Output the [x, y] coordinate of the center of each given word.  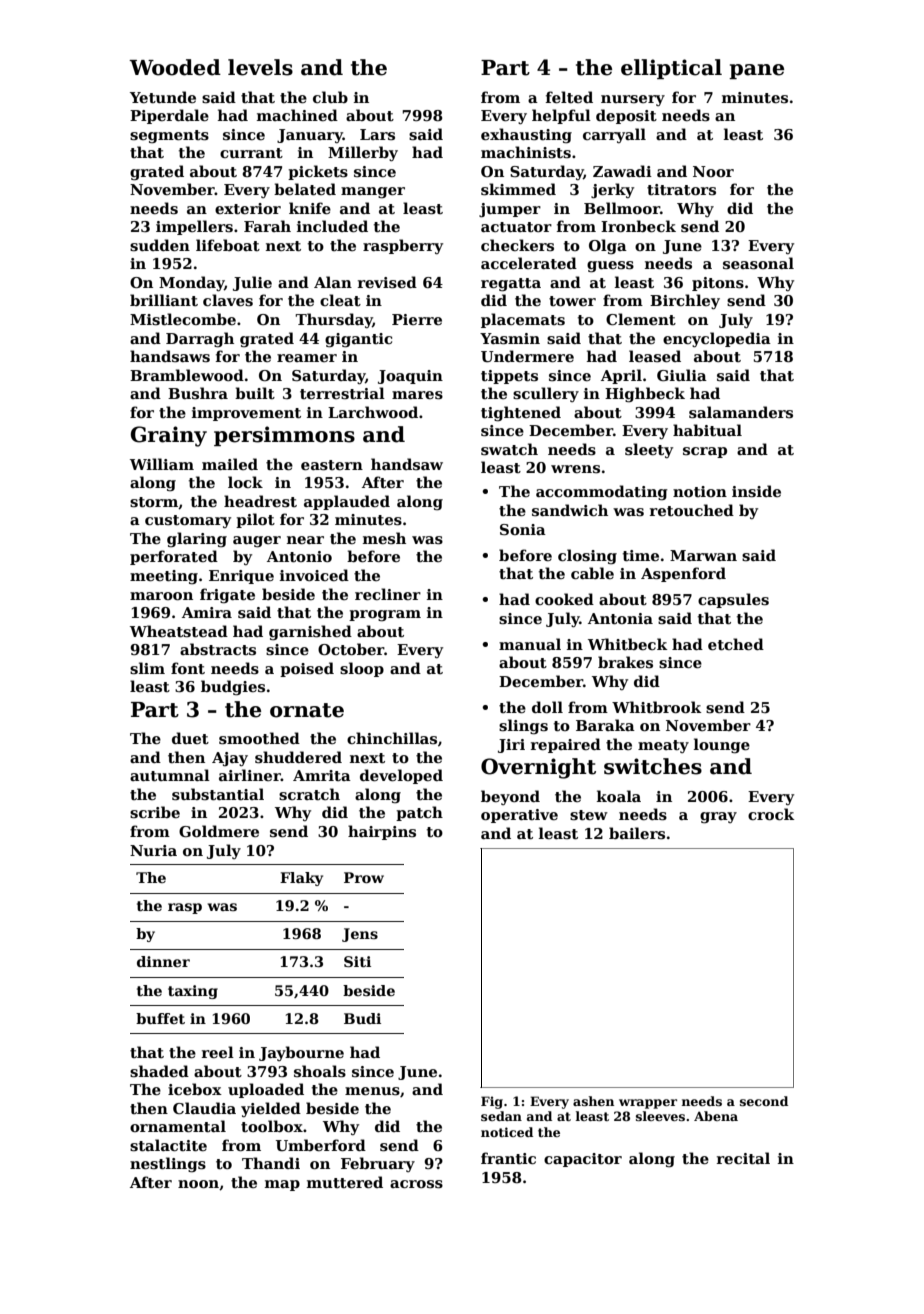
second [764, 1101]
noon [198, 1184]
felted [569, 97]
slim [147, 668]
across [416, 1184]
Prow [364, 877]
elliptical [671, 69]
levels [260, 67]
